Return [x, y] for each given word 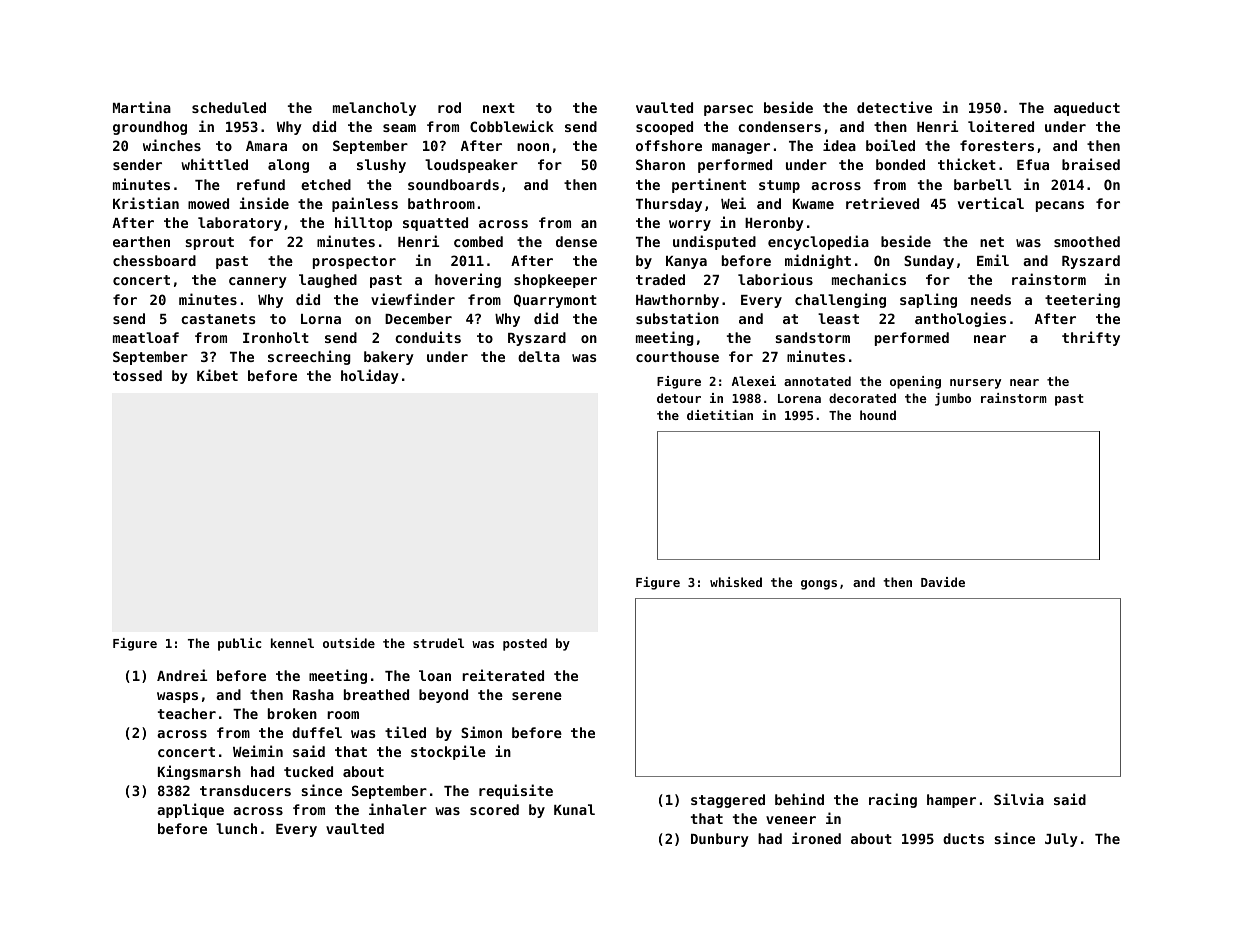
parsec [728, 110]
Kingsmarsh [199, 772]
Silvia [1019, 799]
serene [537, 696]
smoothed [1087, 241]
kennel [292, 643]
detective [894, 107]
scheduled [229, 107]
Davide [943, 582]
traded [660, 279]
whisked [736, 582]
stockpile [448, 752]
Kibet [217, 375]
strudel [438, 643]
